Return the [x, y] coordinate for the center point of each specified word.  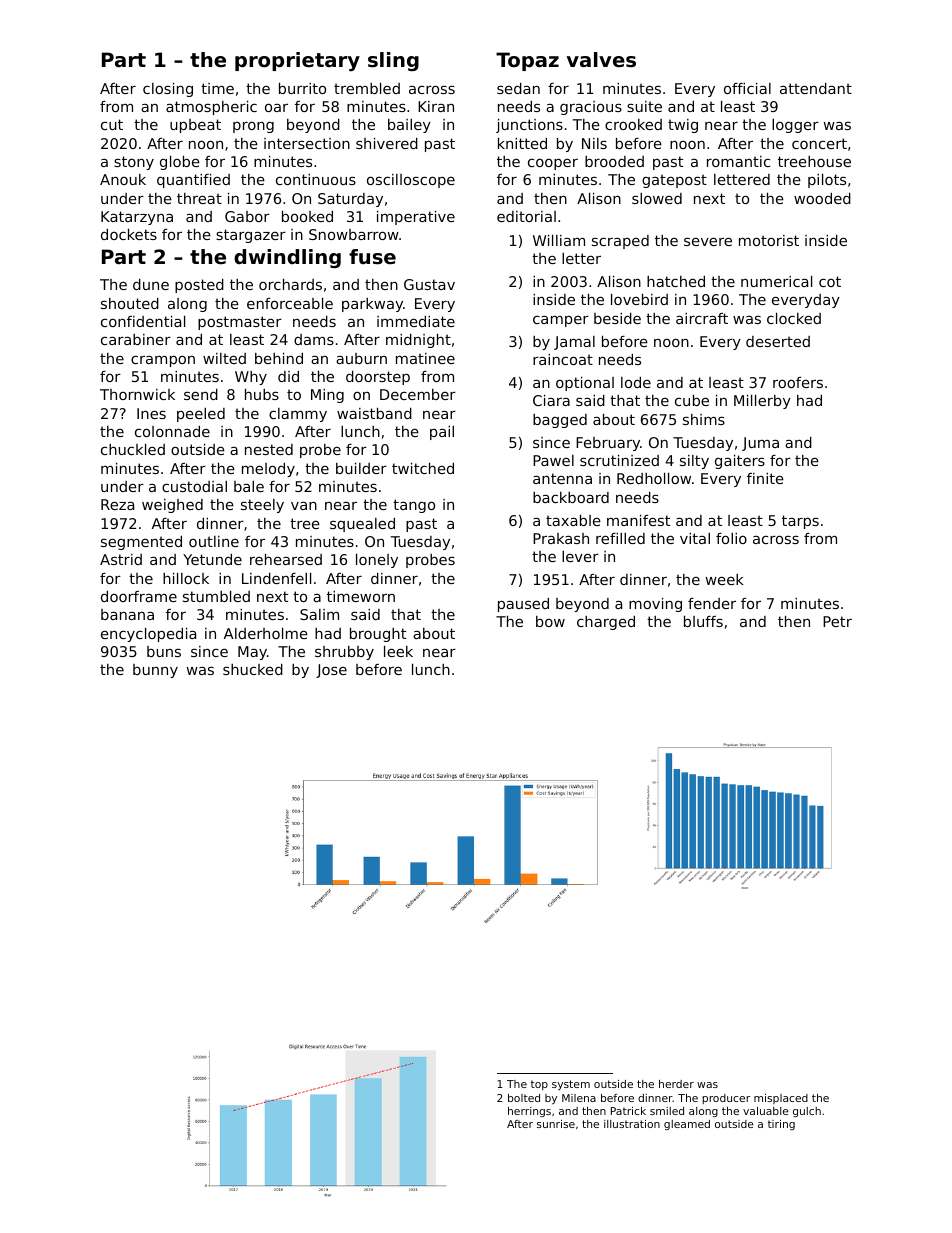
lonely [377, 561]
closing [168, 90]
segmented [141, 543]
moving [655, 605]
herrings [529, 1112]
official [747, 88]
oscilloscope [411, 181]
